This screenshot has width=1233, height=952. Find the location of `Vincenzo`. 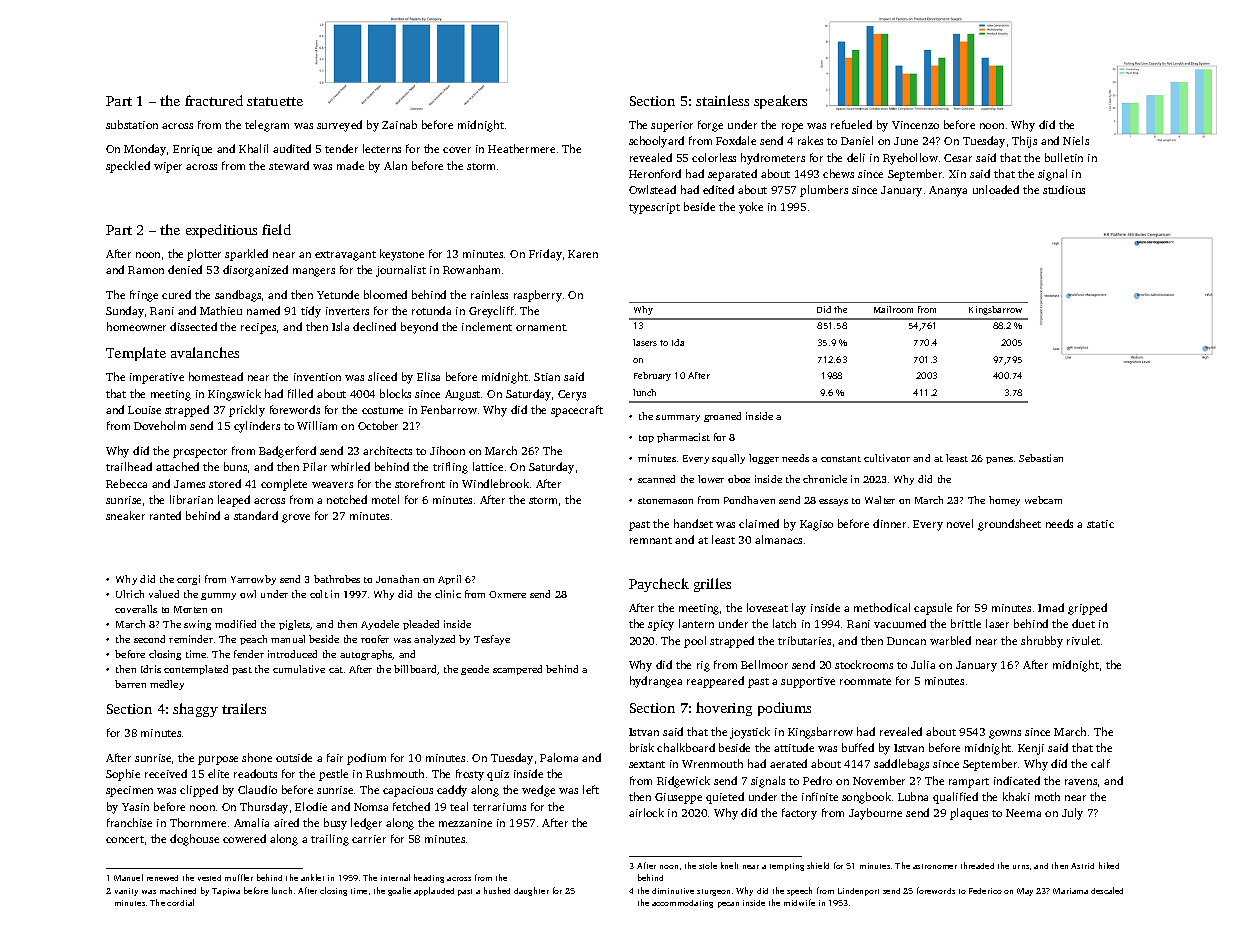

Vincenzo is located at coordinates (915, 125).
